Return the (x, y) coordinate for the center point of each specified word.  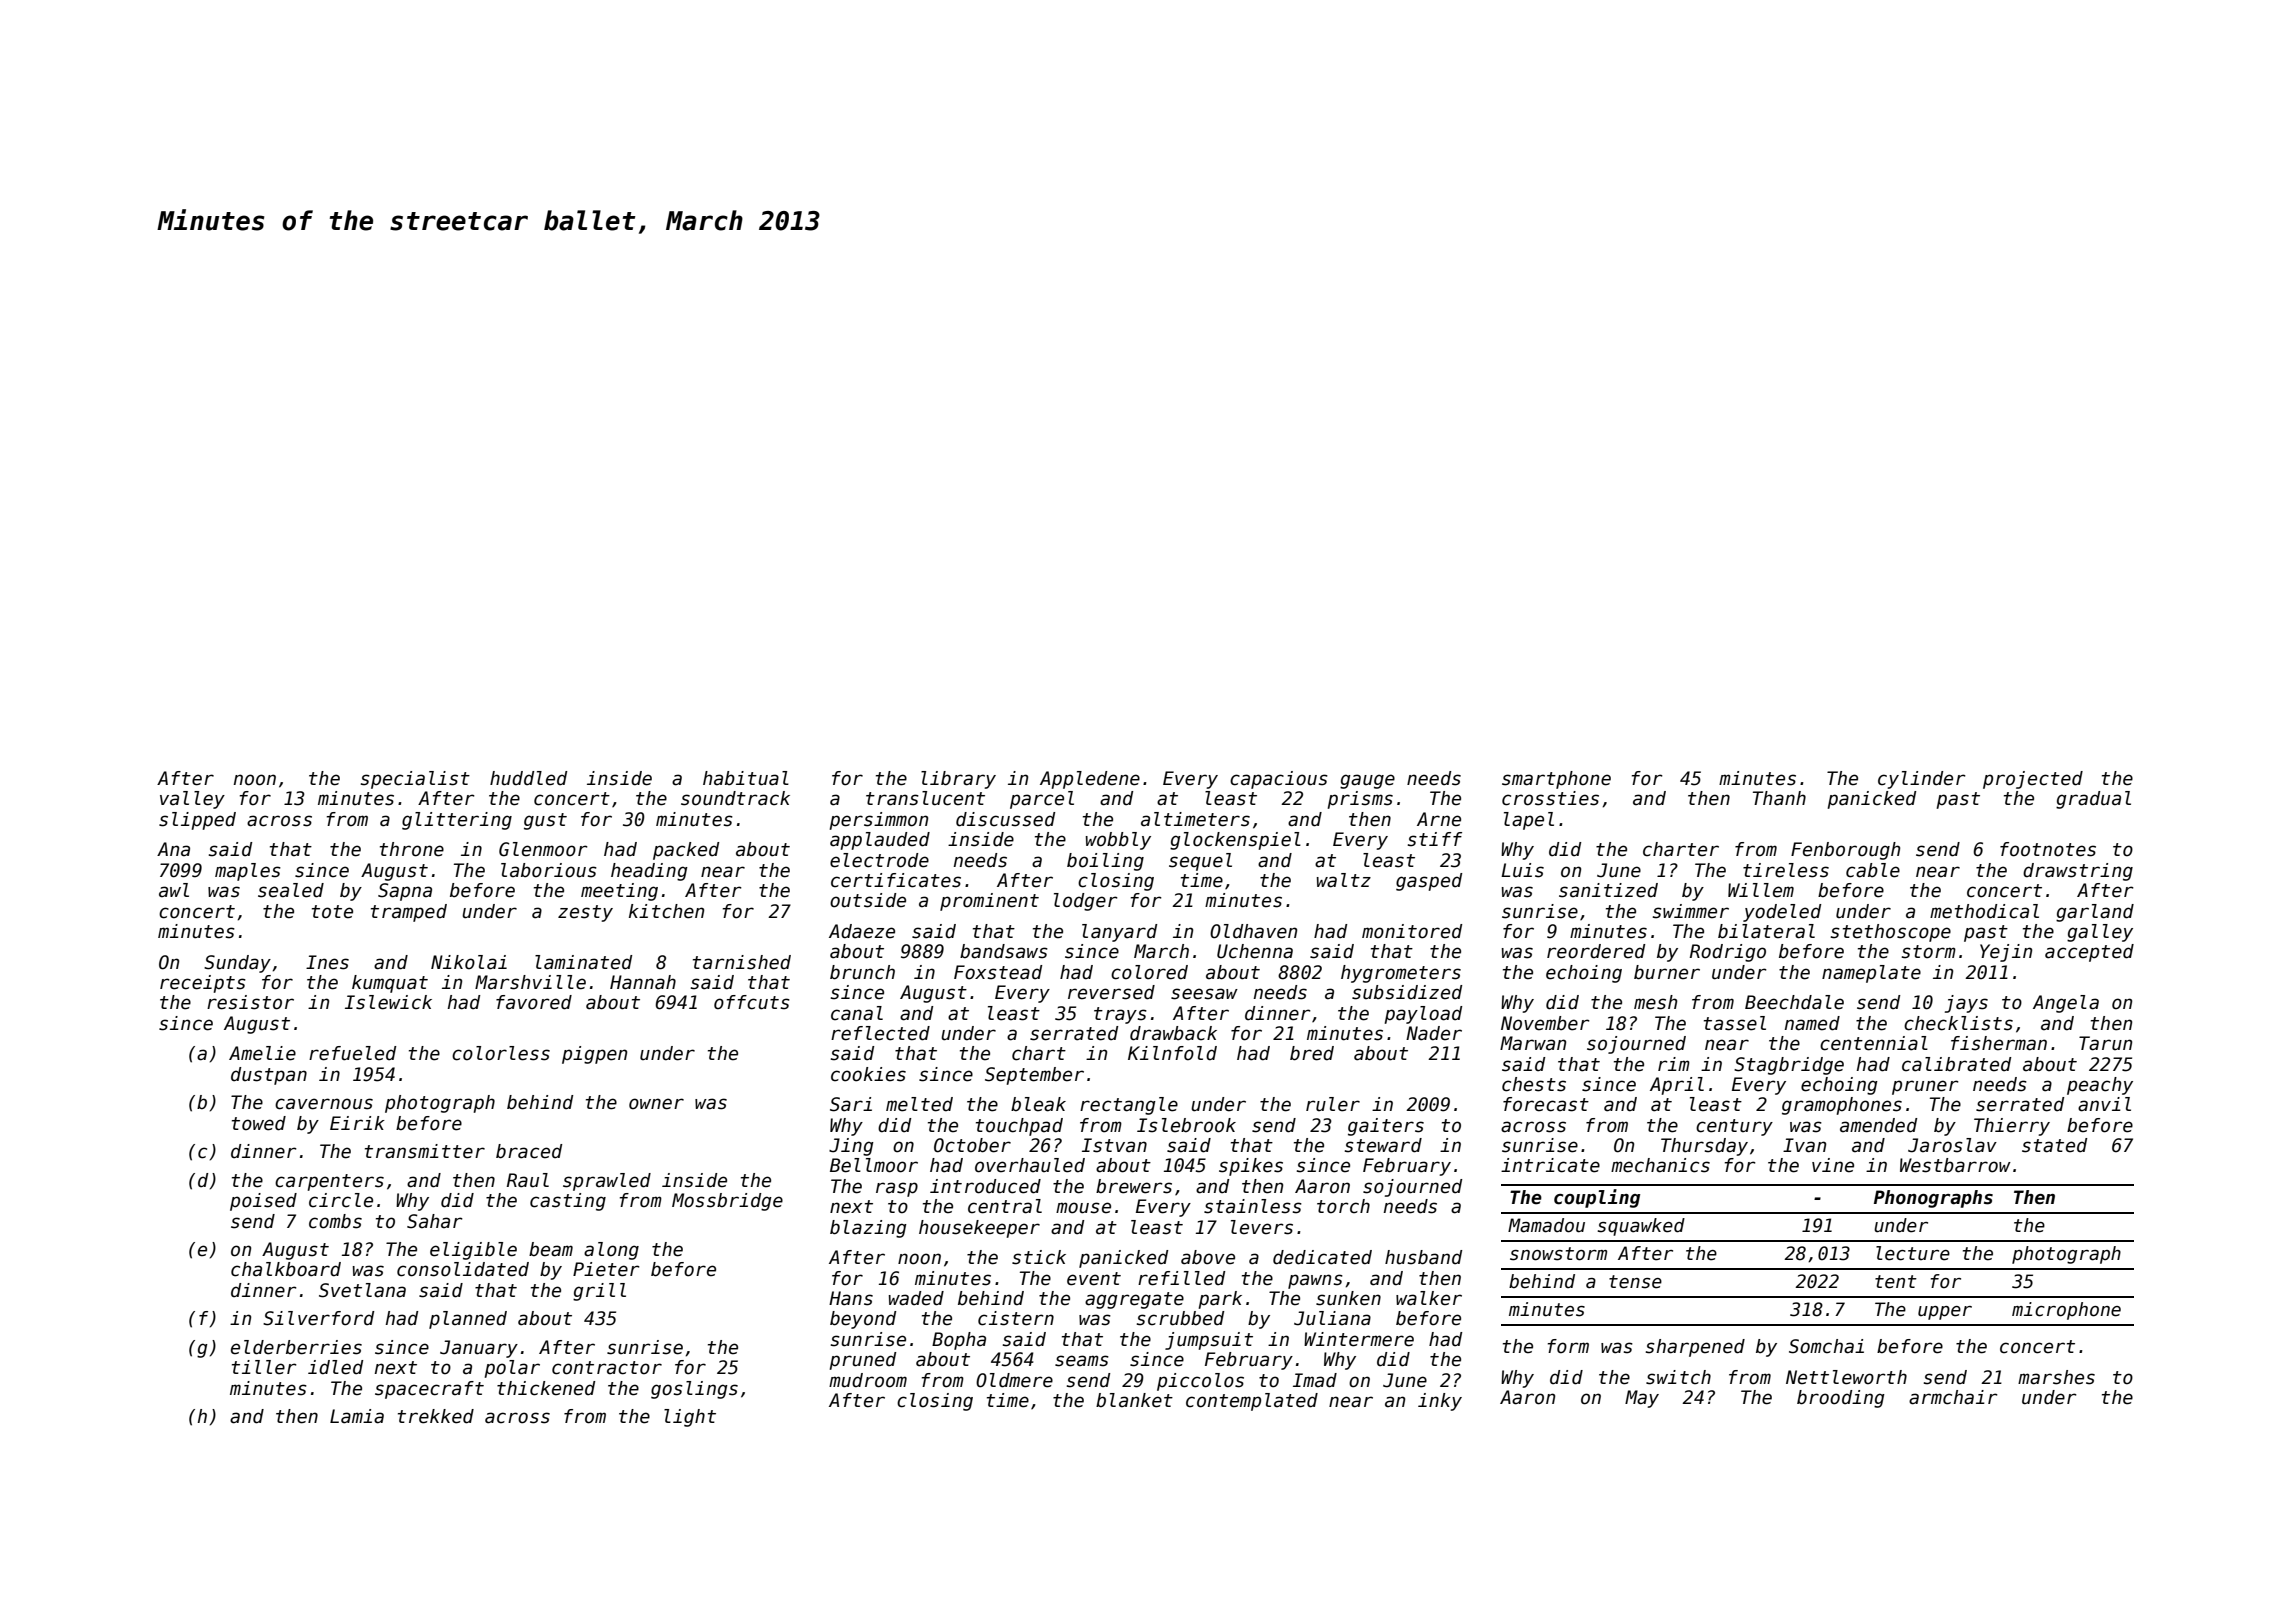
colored (1149, 972)
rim (1674, 1064)
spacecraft (429, 1390)
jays (1966, 1004)
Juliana (1332, 1318)
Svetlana (362, 1290)
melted (919, 1104)
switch (1678, 1377)
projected (2033, 780)
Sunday (237, 964)
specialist (415, 780)
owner (656, 1104)
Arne (1439, 819)
